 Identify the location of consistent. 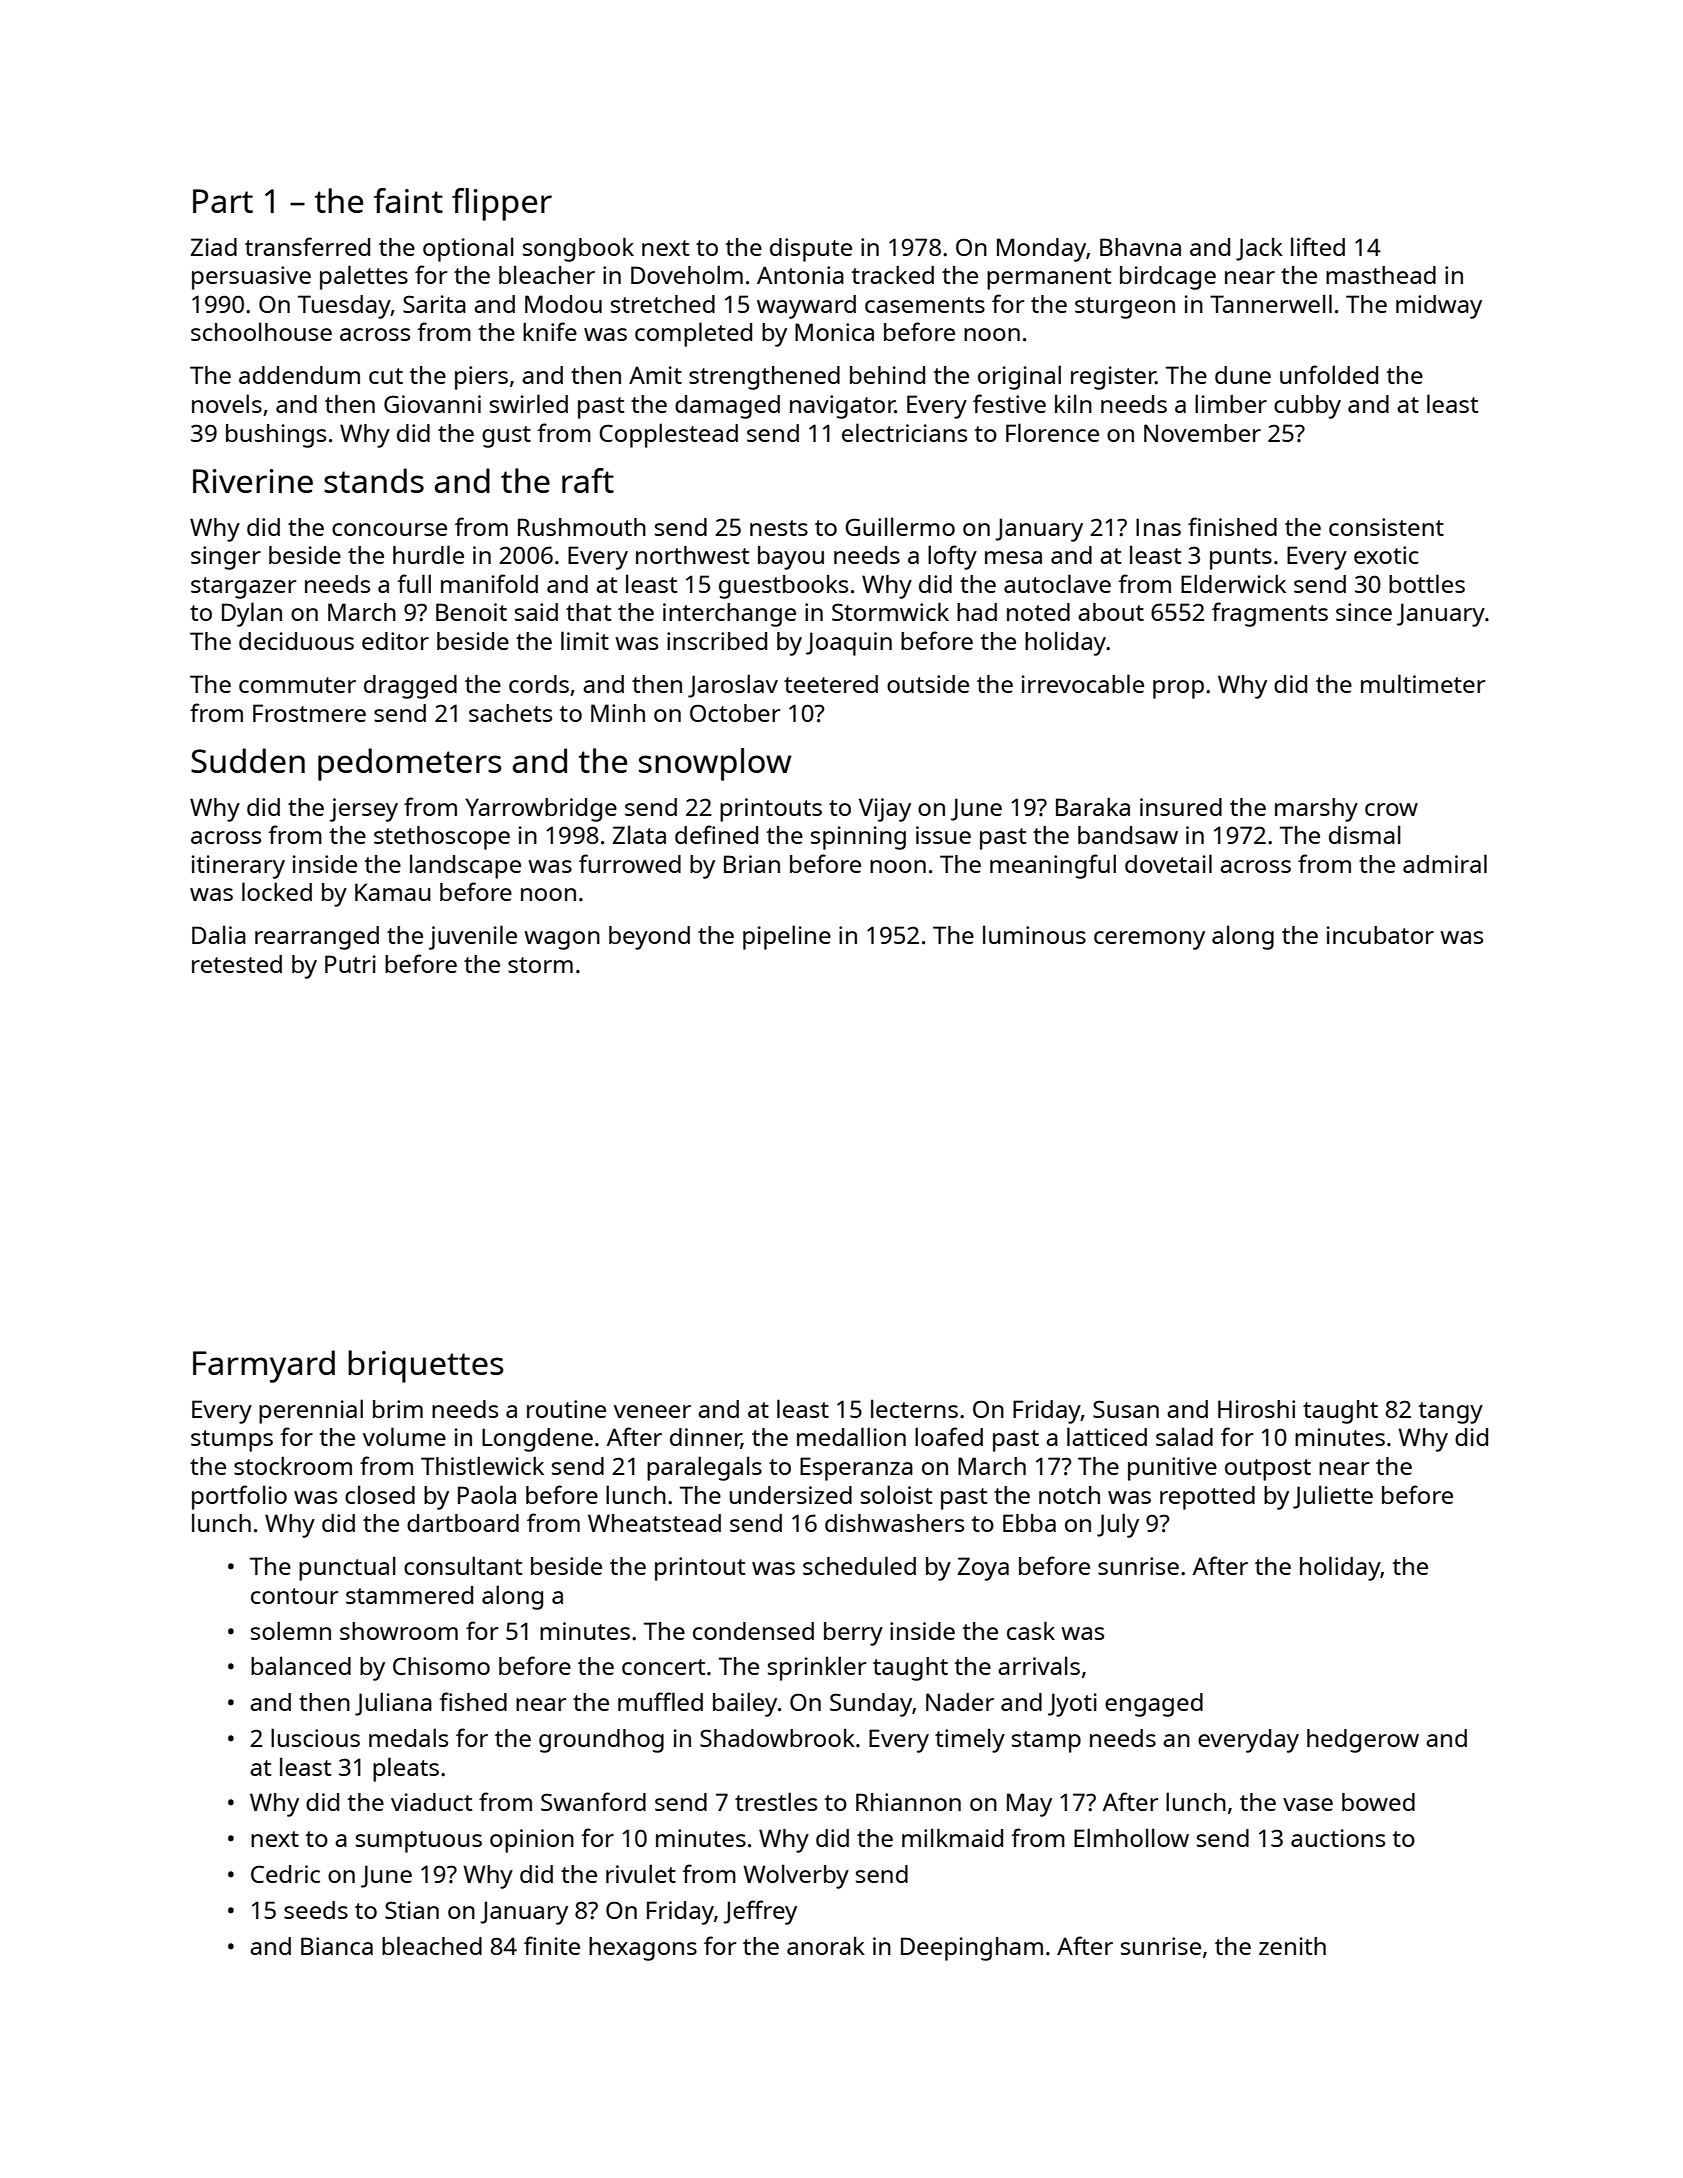
(1386, 527).
